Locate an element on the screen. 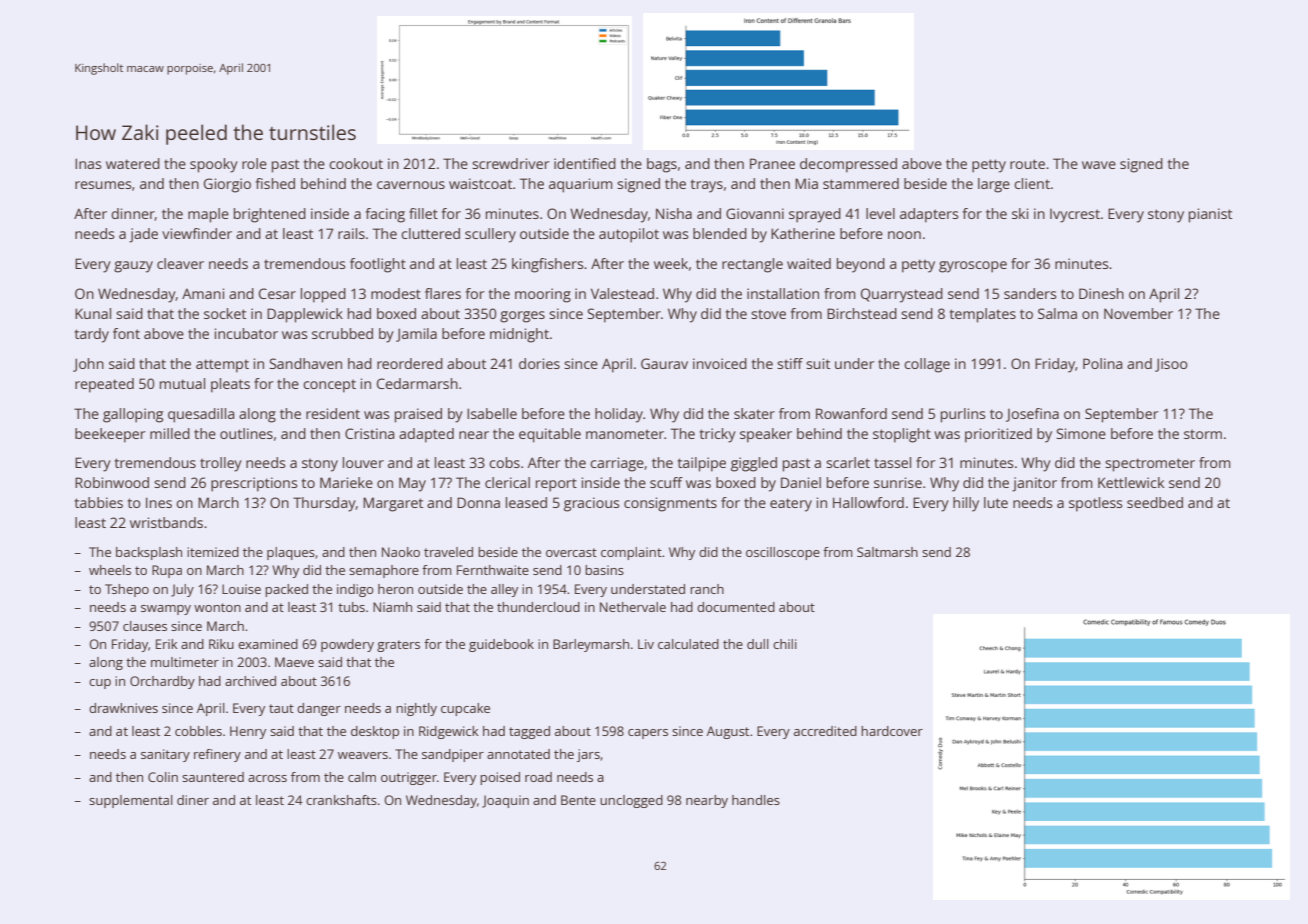  diner is located at coordinates (193, 800).
